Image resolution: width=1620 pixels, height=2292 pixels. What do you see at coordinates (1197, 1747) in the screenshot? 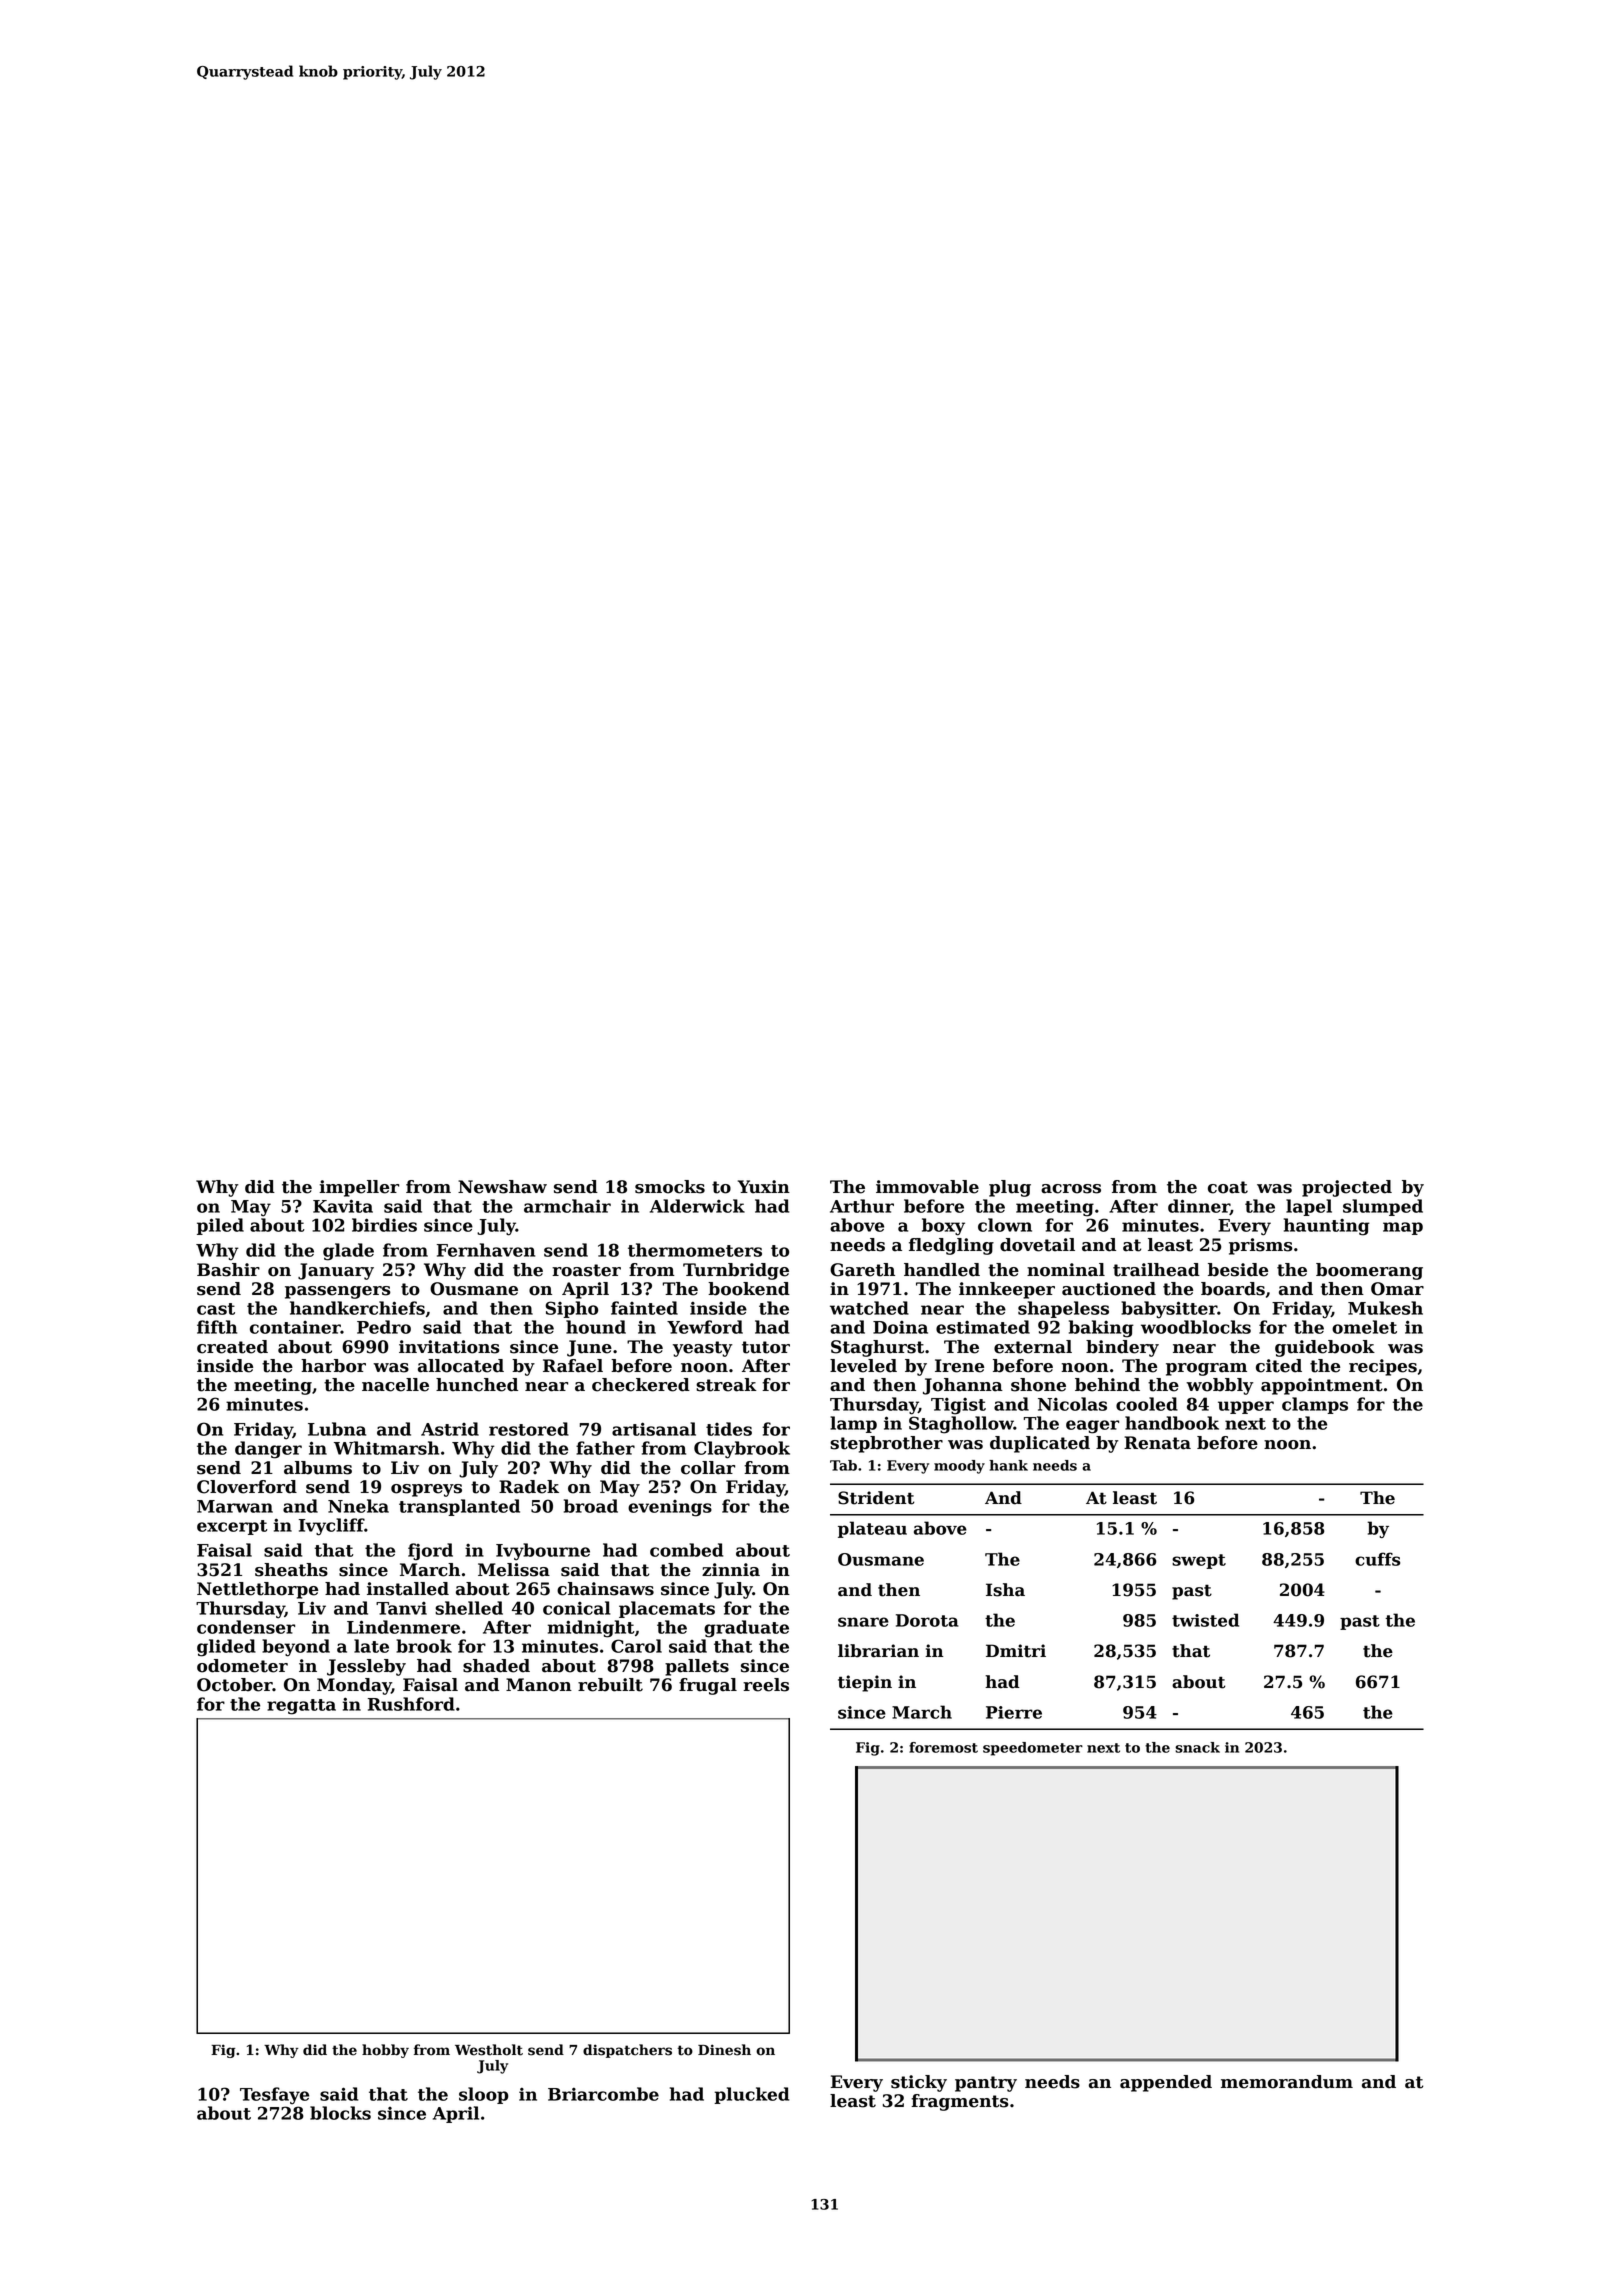
I see `snack` at bounding box center [1197, 1747].
